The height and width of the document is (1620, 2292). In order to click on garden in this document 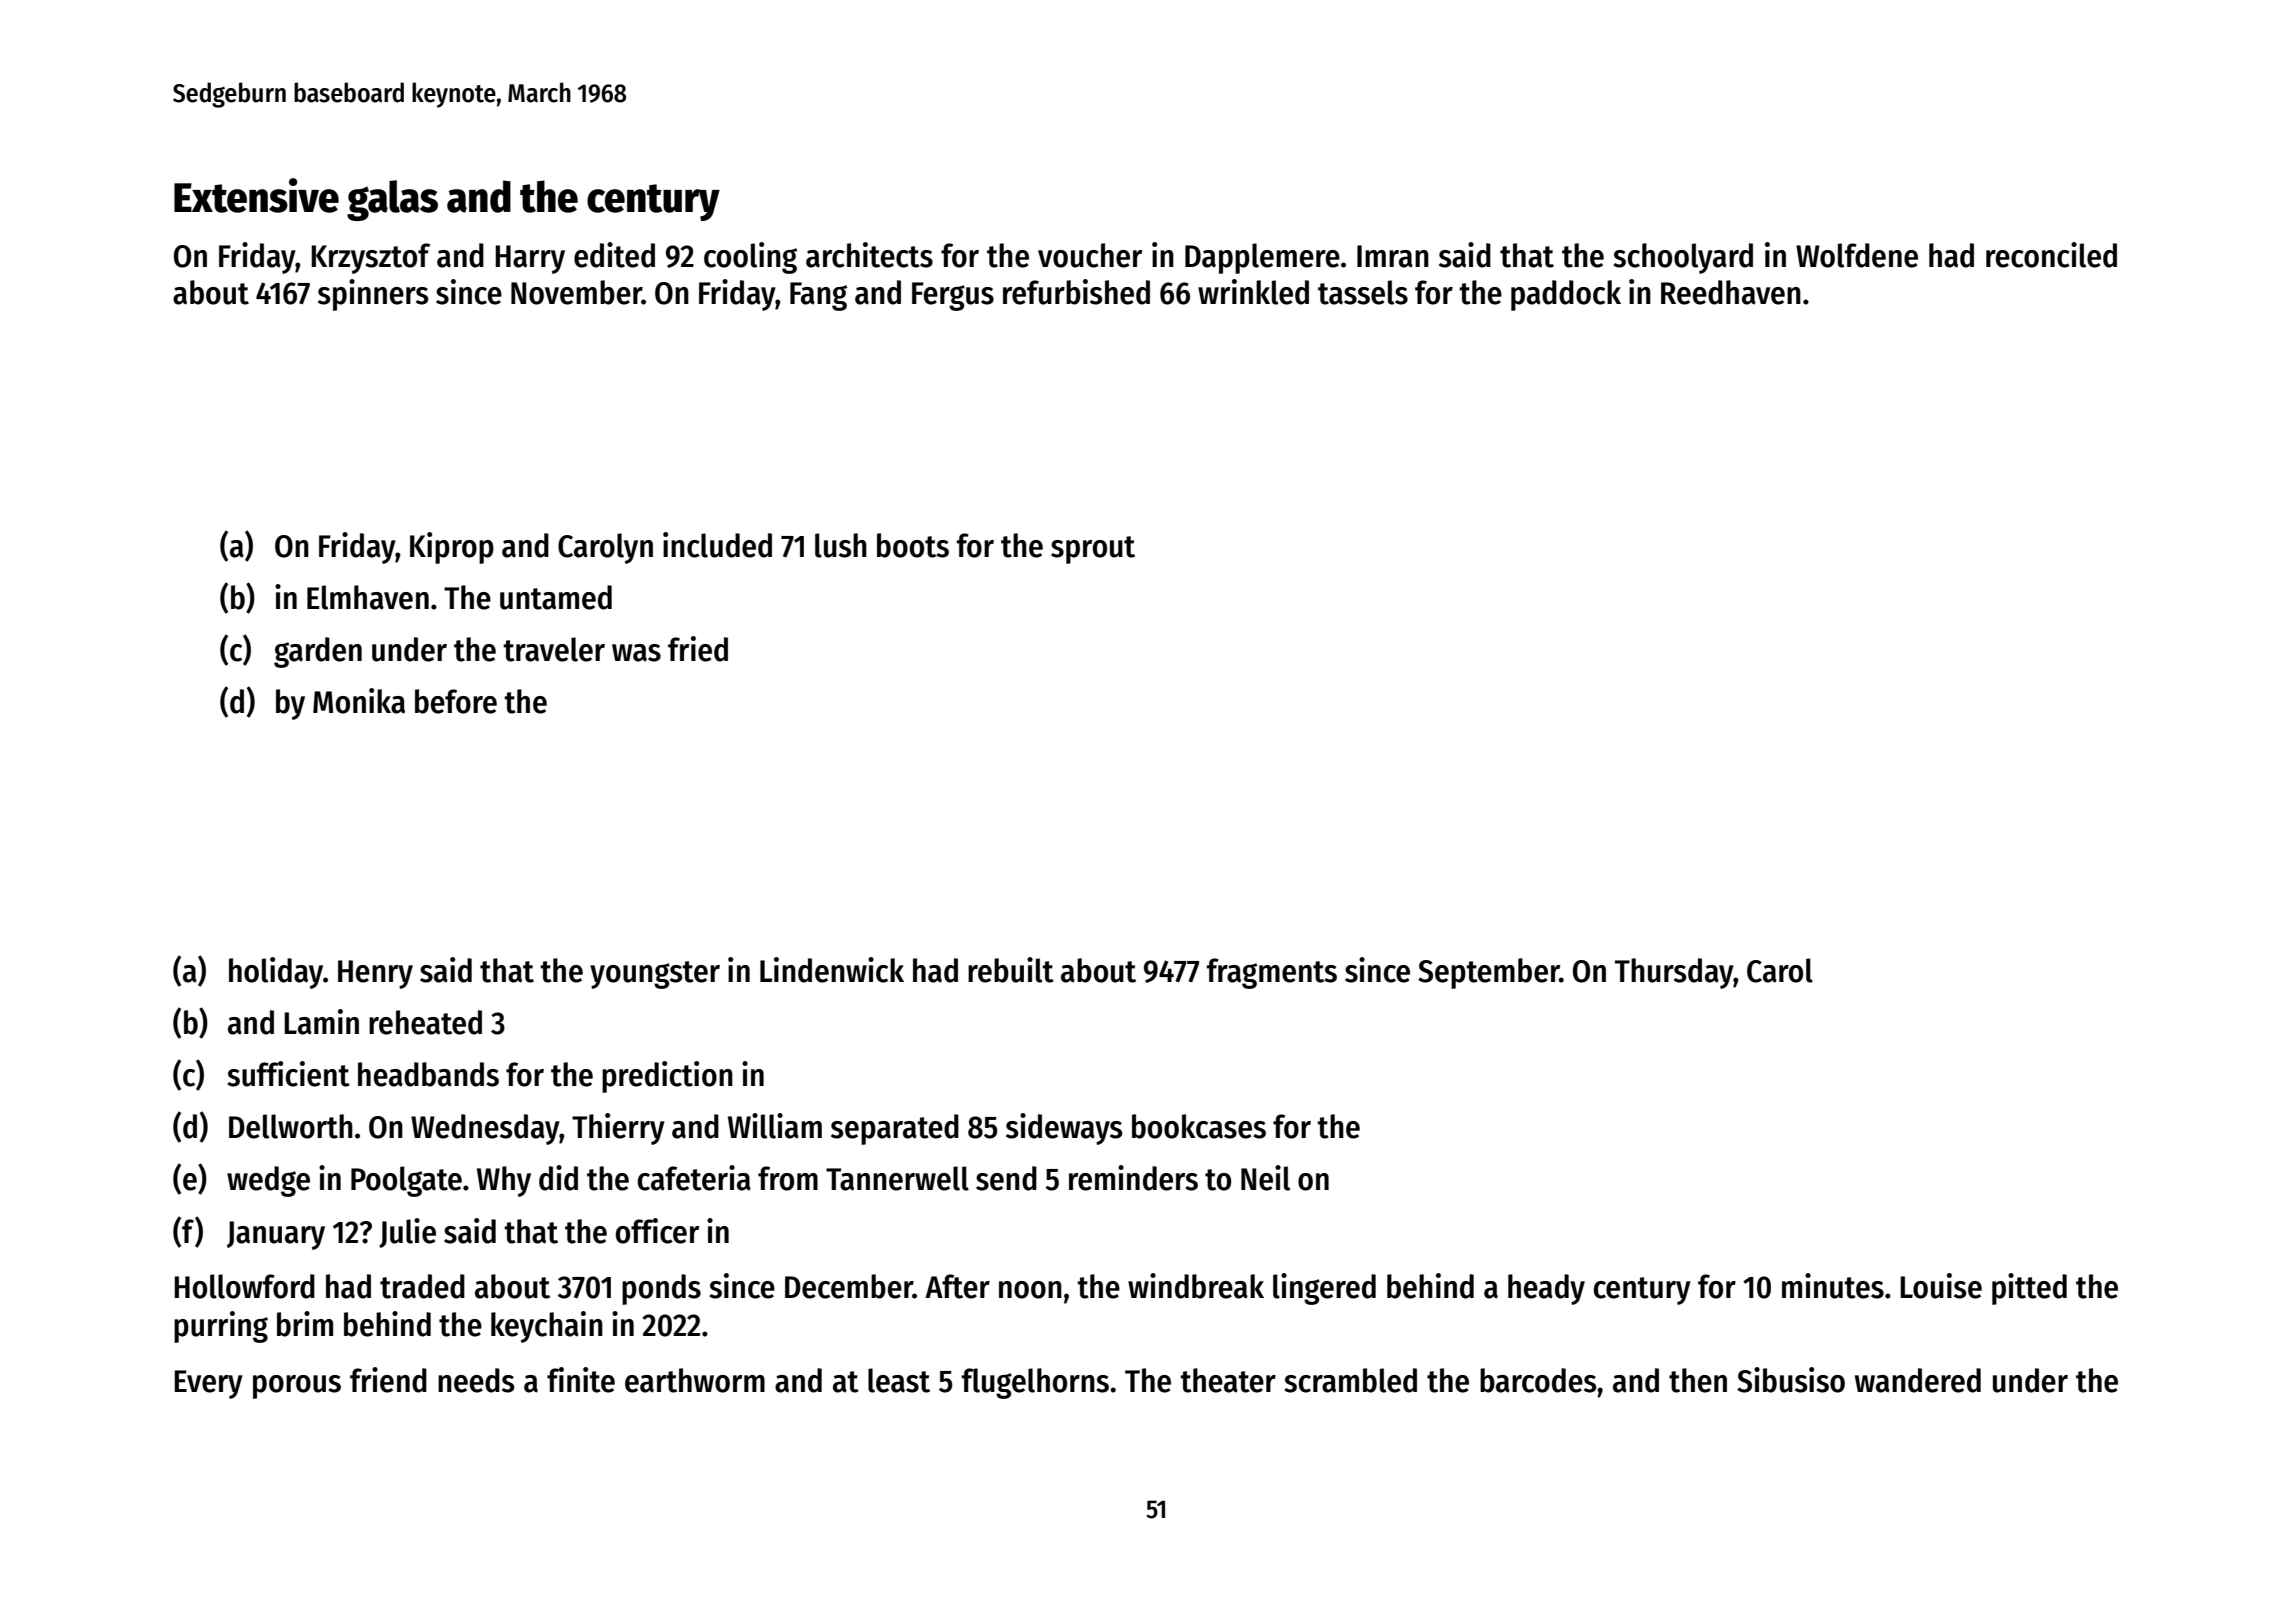, I will do `click(318, 652)`.
